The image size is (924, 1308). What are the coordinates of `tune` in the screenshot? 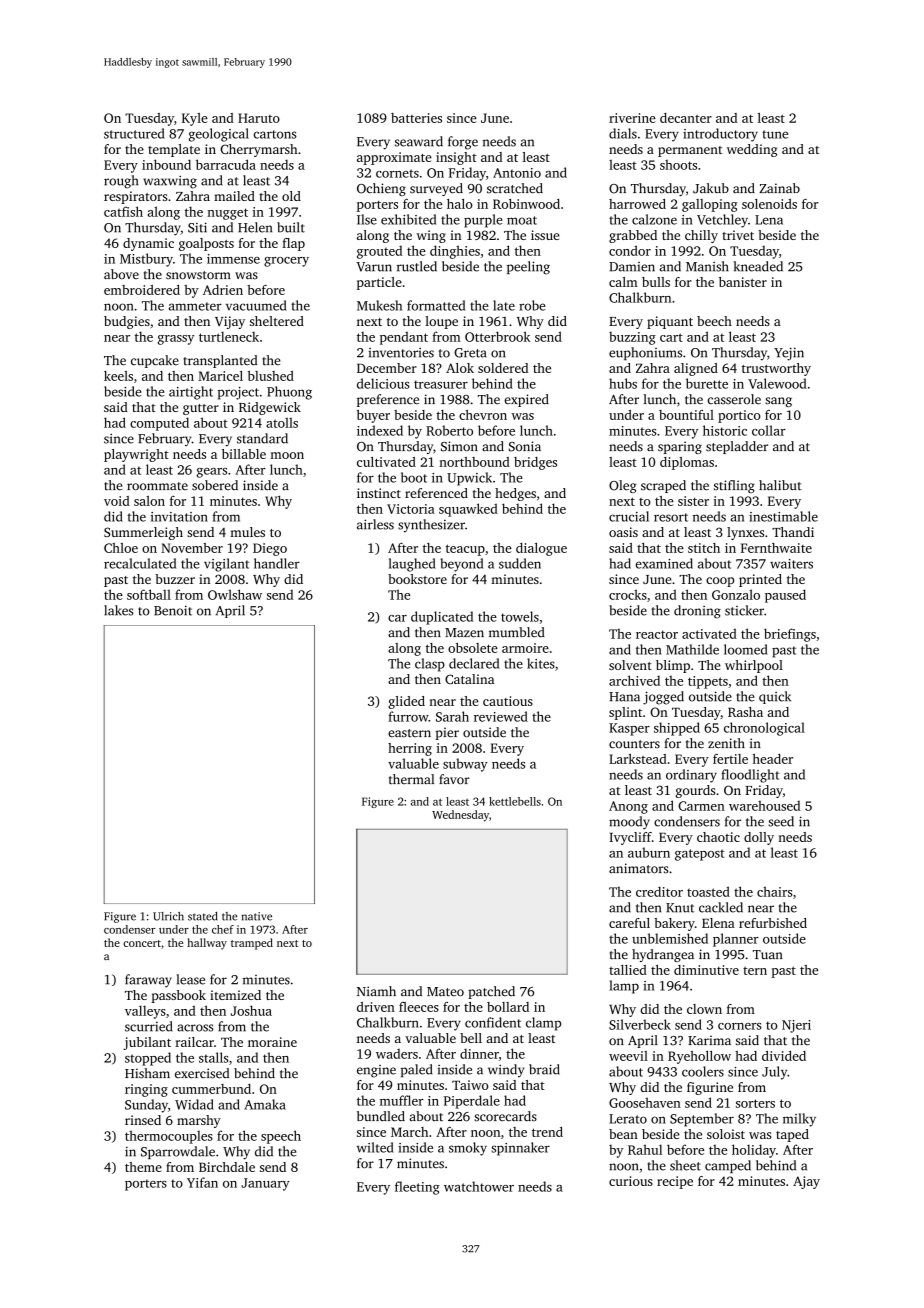 It's located at (775, 134).
